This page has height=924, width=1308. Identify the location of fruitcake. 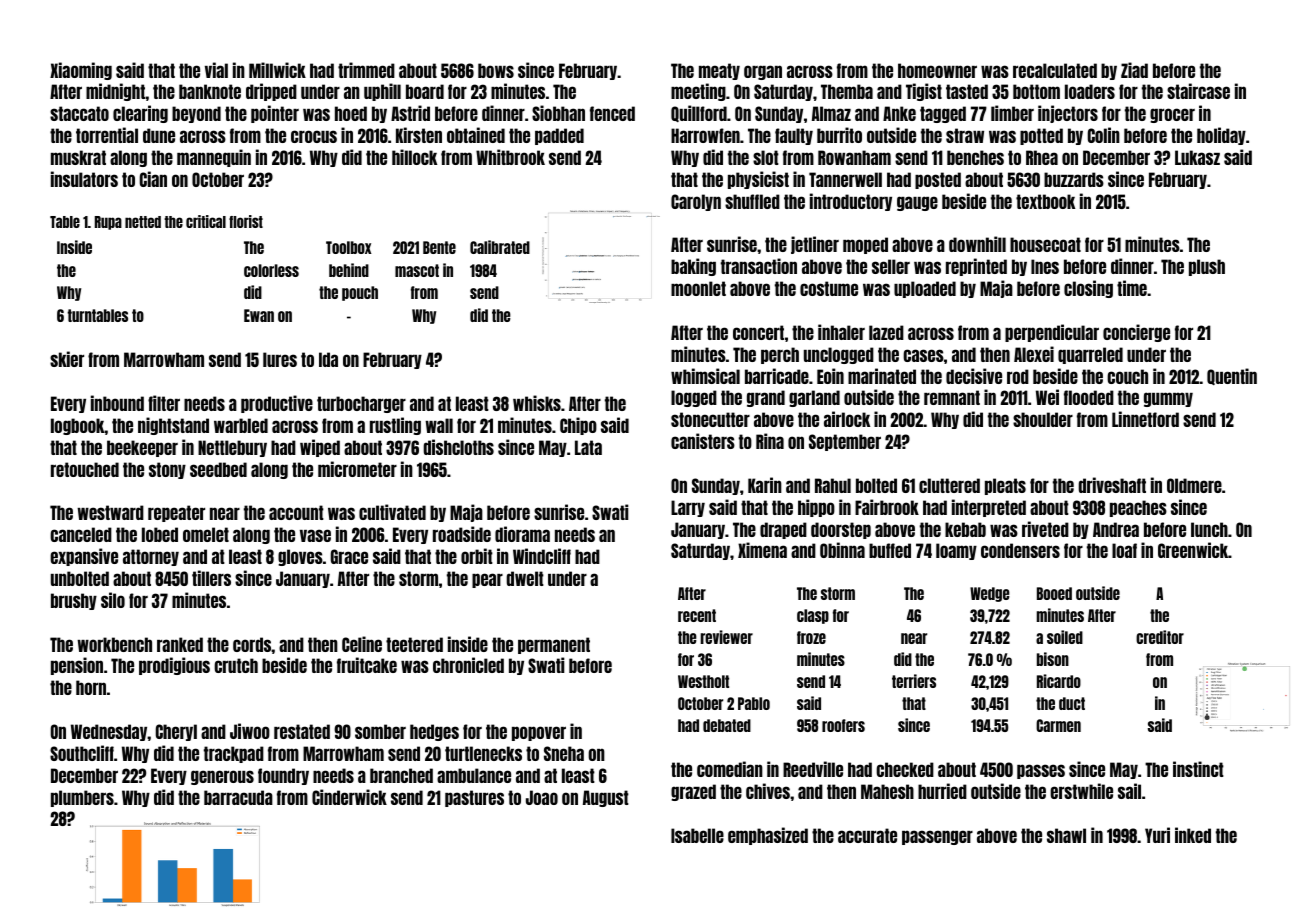
(367, 665).
